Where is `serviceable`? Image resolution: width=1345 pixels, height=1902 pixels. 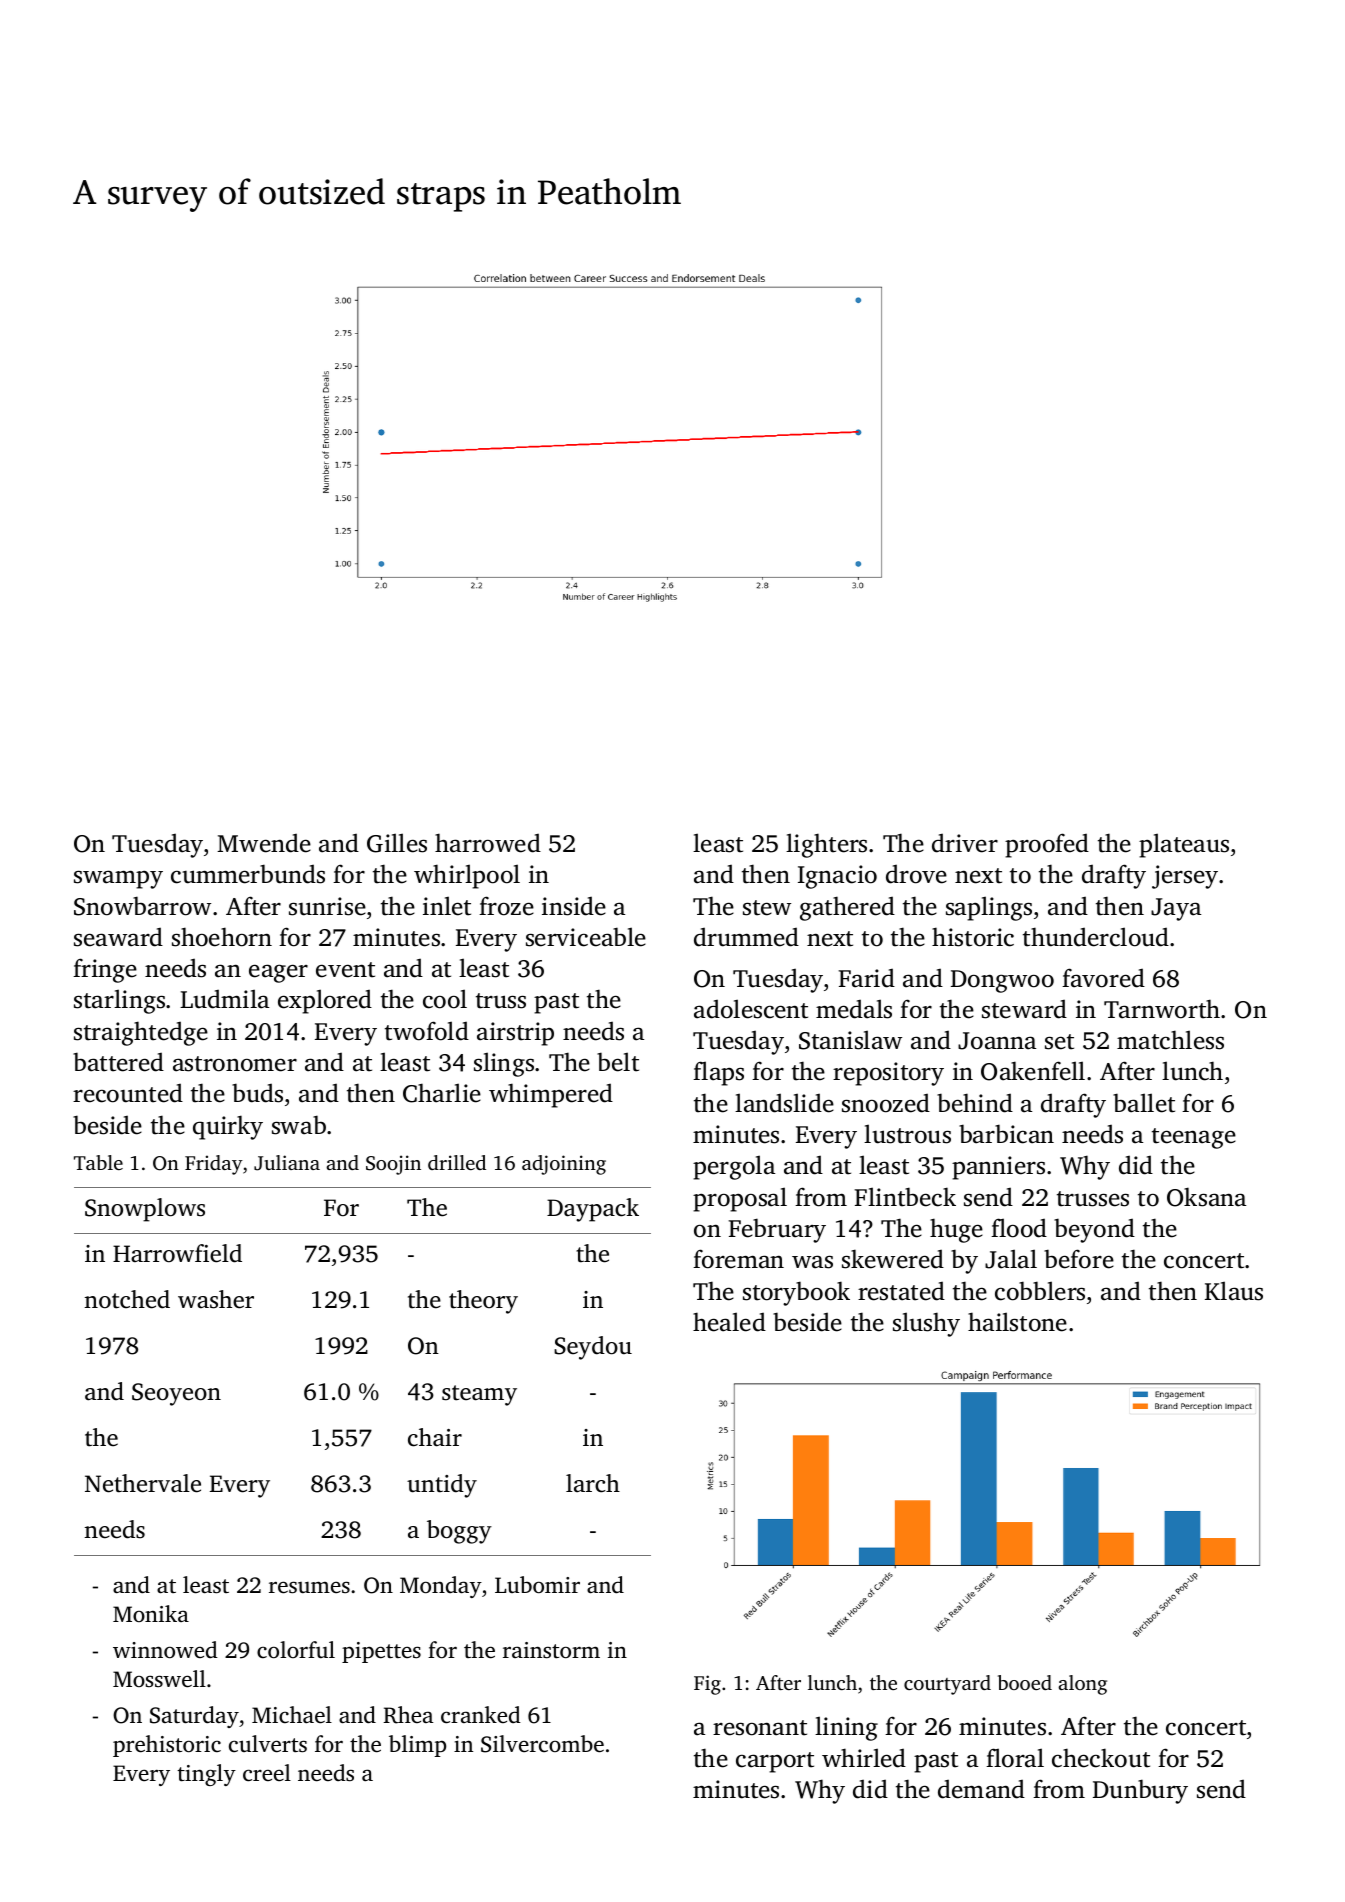 serviceable is located at coordinates (586, 937).
